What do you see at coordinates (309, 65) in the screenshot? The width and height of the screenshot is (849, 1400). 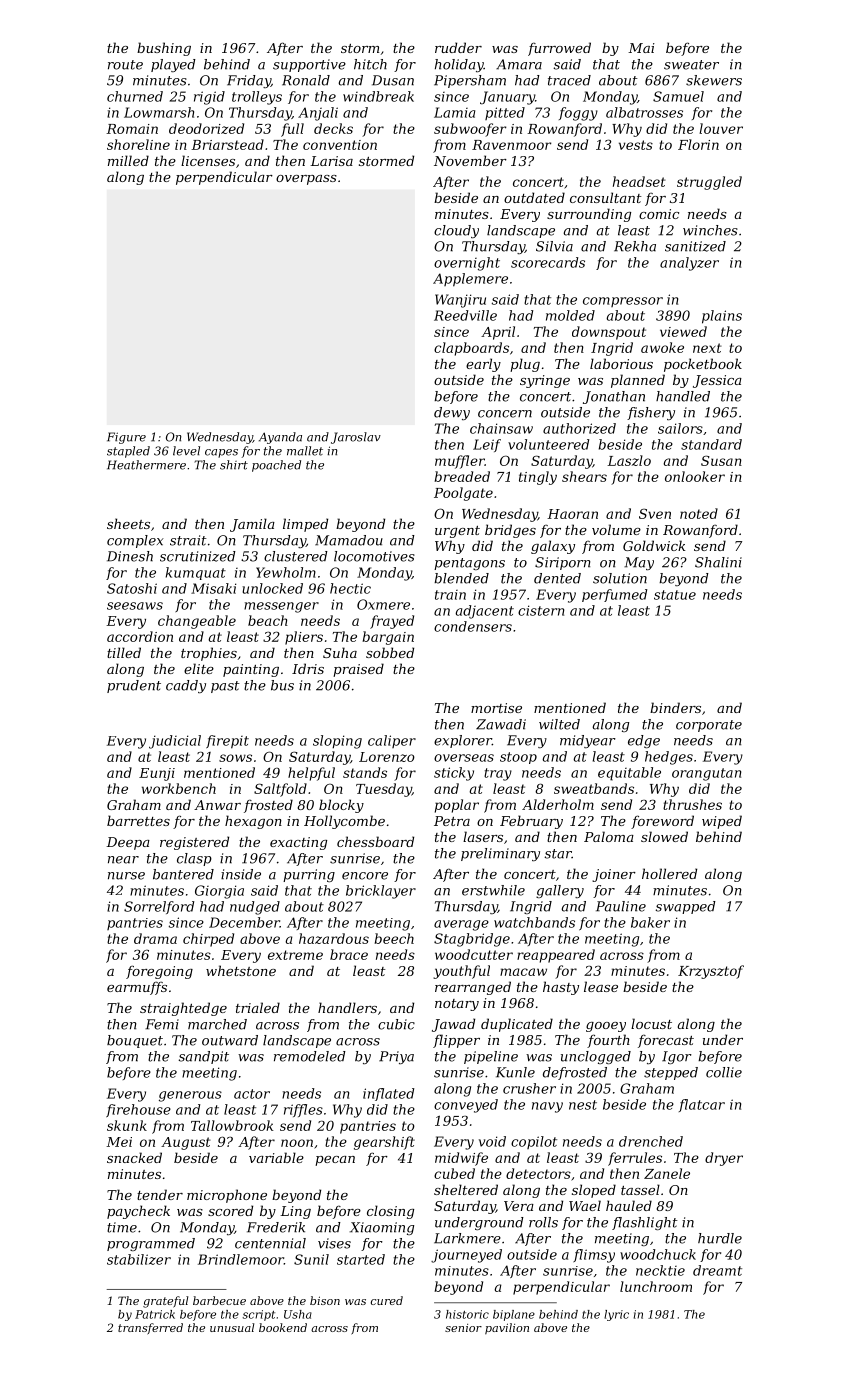 I see `supportive` at bounding box center [309, 65].
